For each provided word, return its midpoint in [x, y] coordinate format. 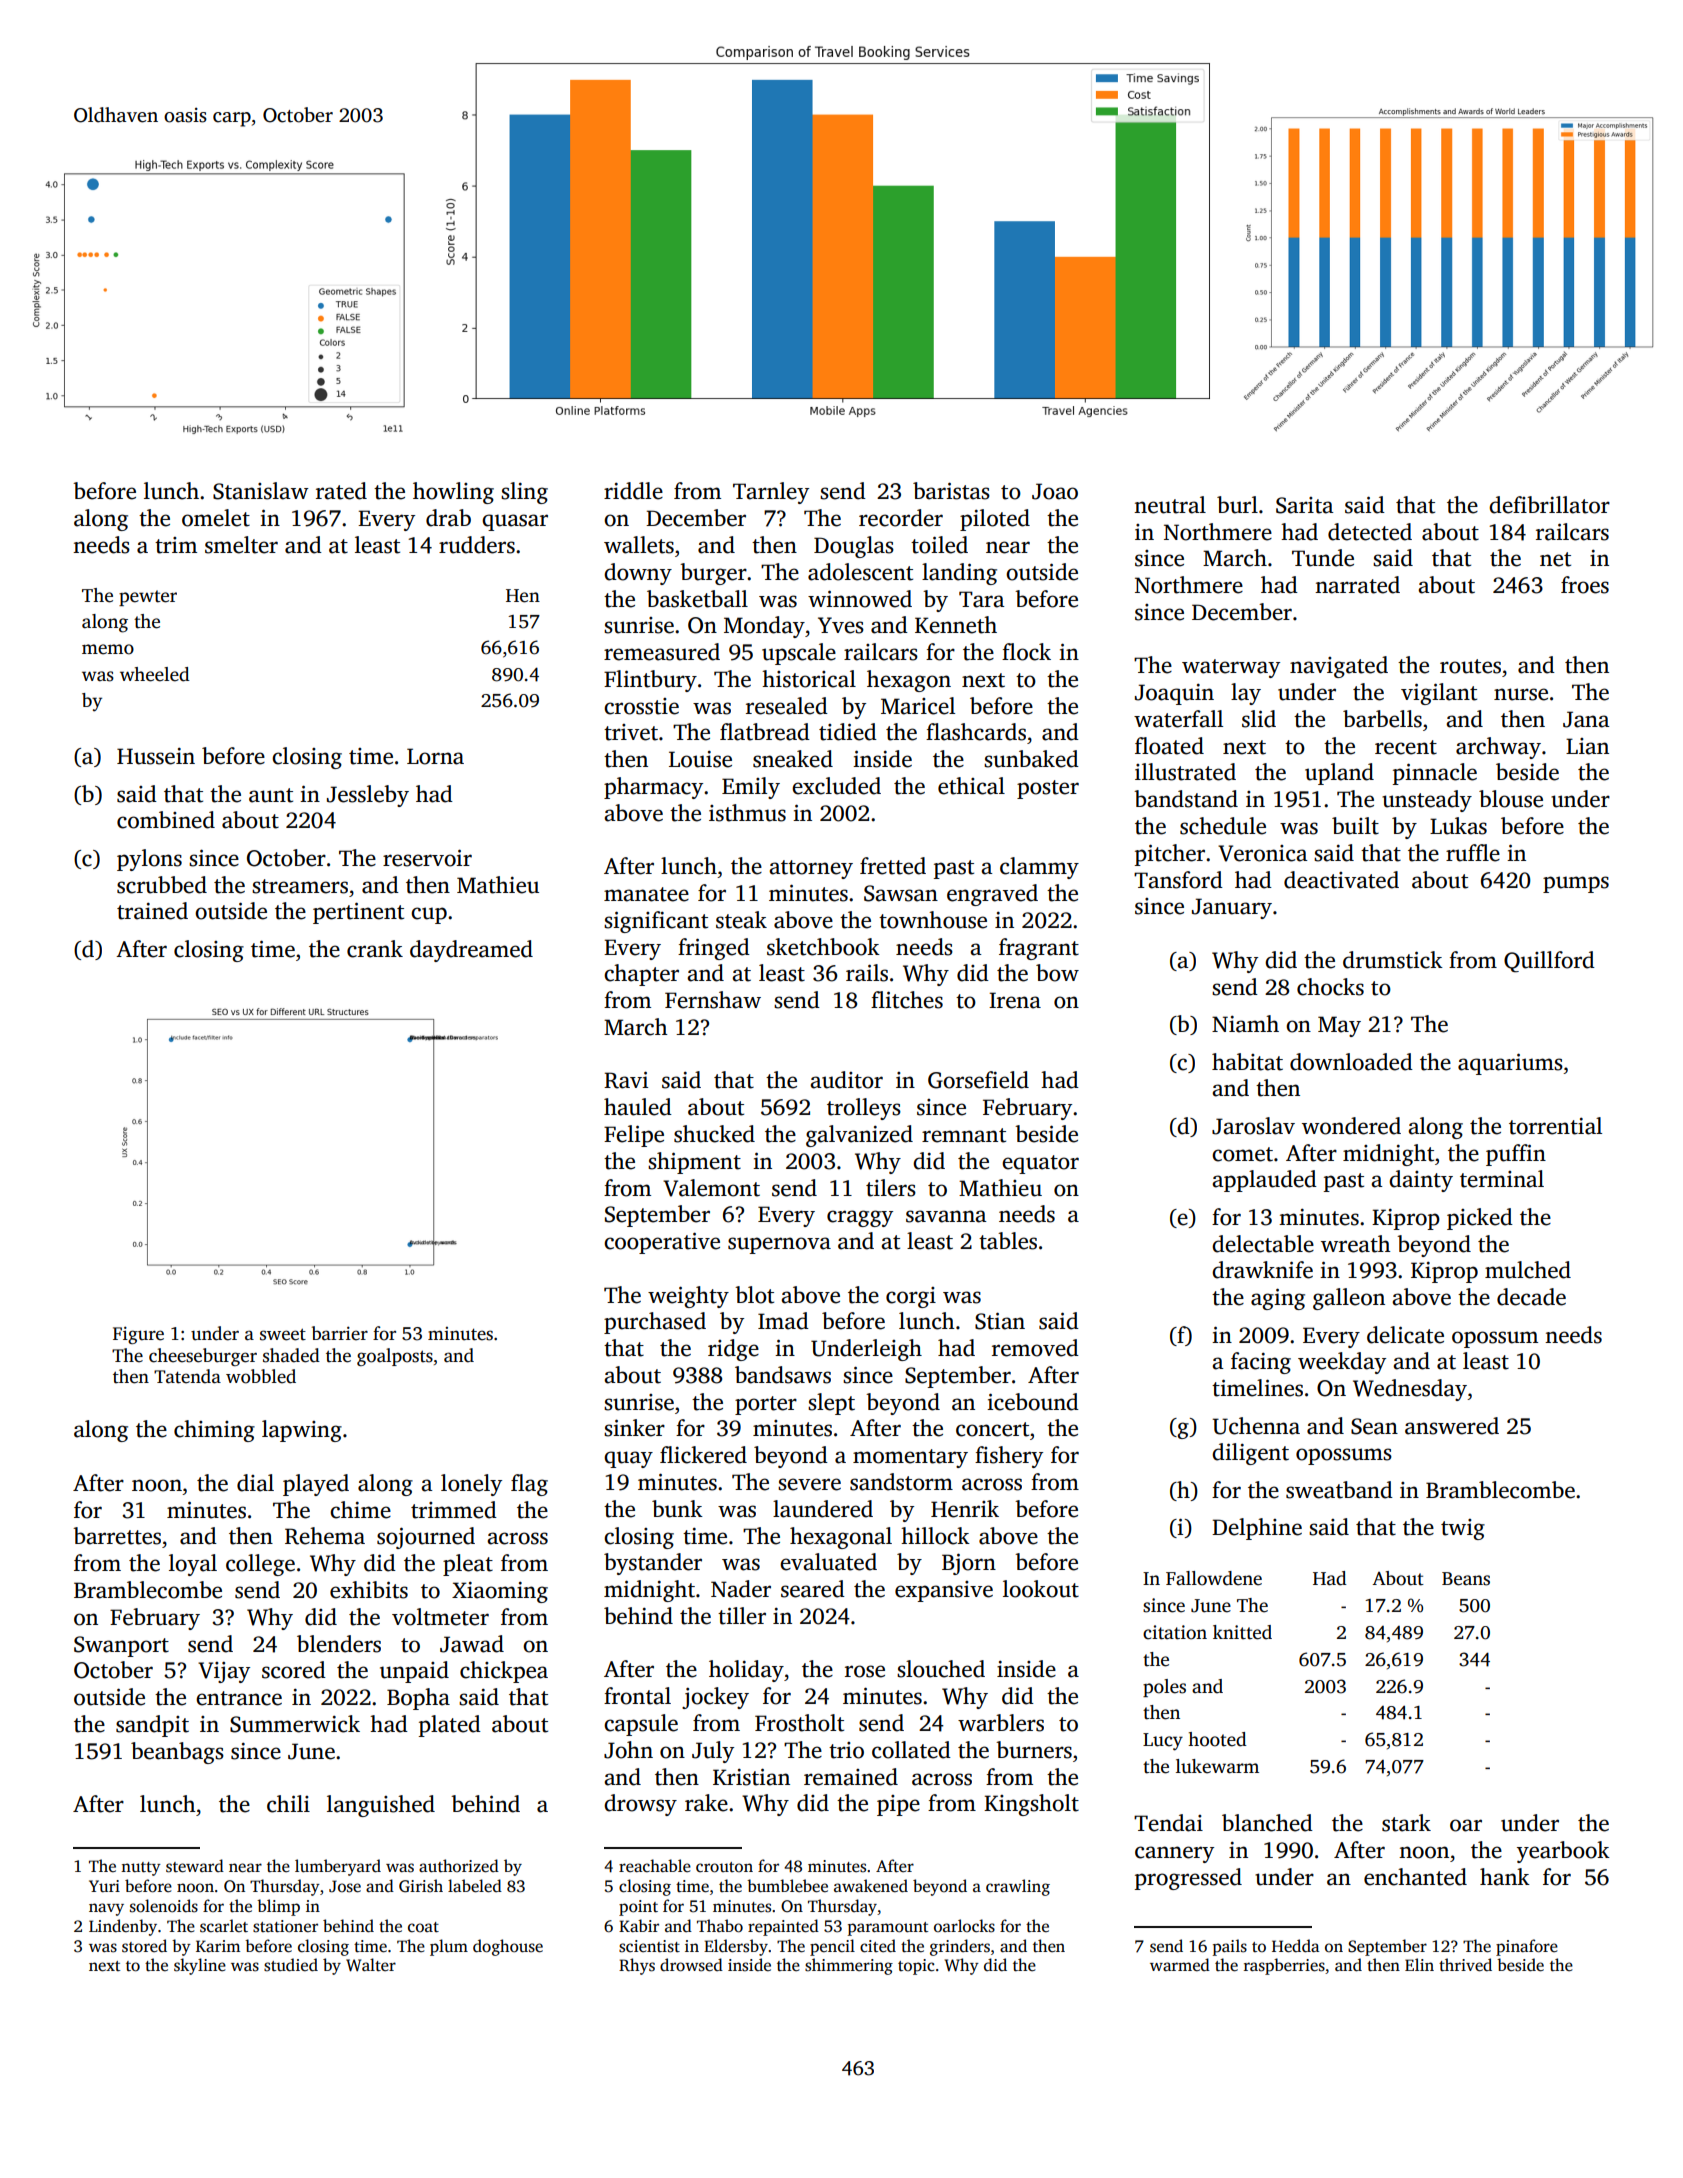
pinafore [1527, 1947]
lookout [1041, 1589]
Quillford [1549, 962]
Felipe [634, 1136]
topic [916, 1967]
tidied [848, 732]
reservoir [427, 858]
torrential [1555, 1126]
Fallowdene [1214, 1578]
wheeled [155, 674]
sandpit [152, 1726]
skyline [200, 1966]
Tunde [1323, 558]
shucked [714, 1134]
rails [867, 973]
